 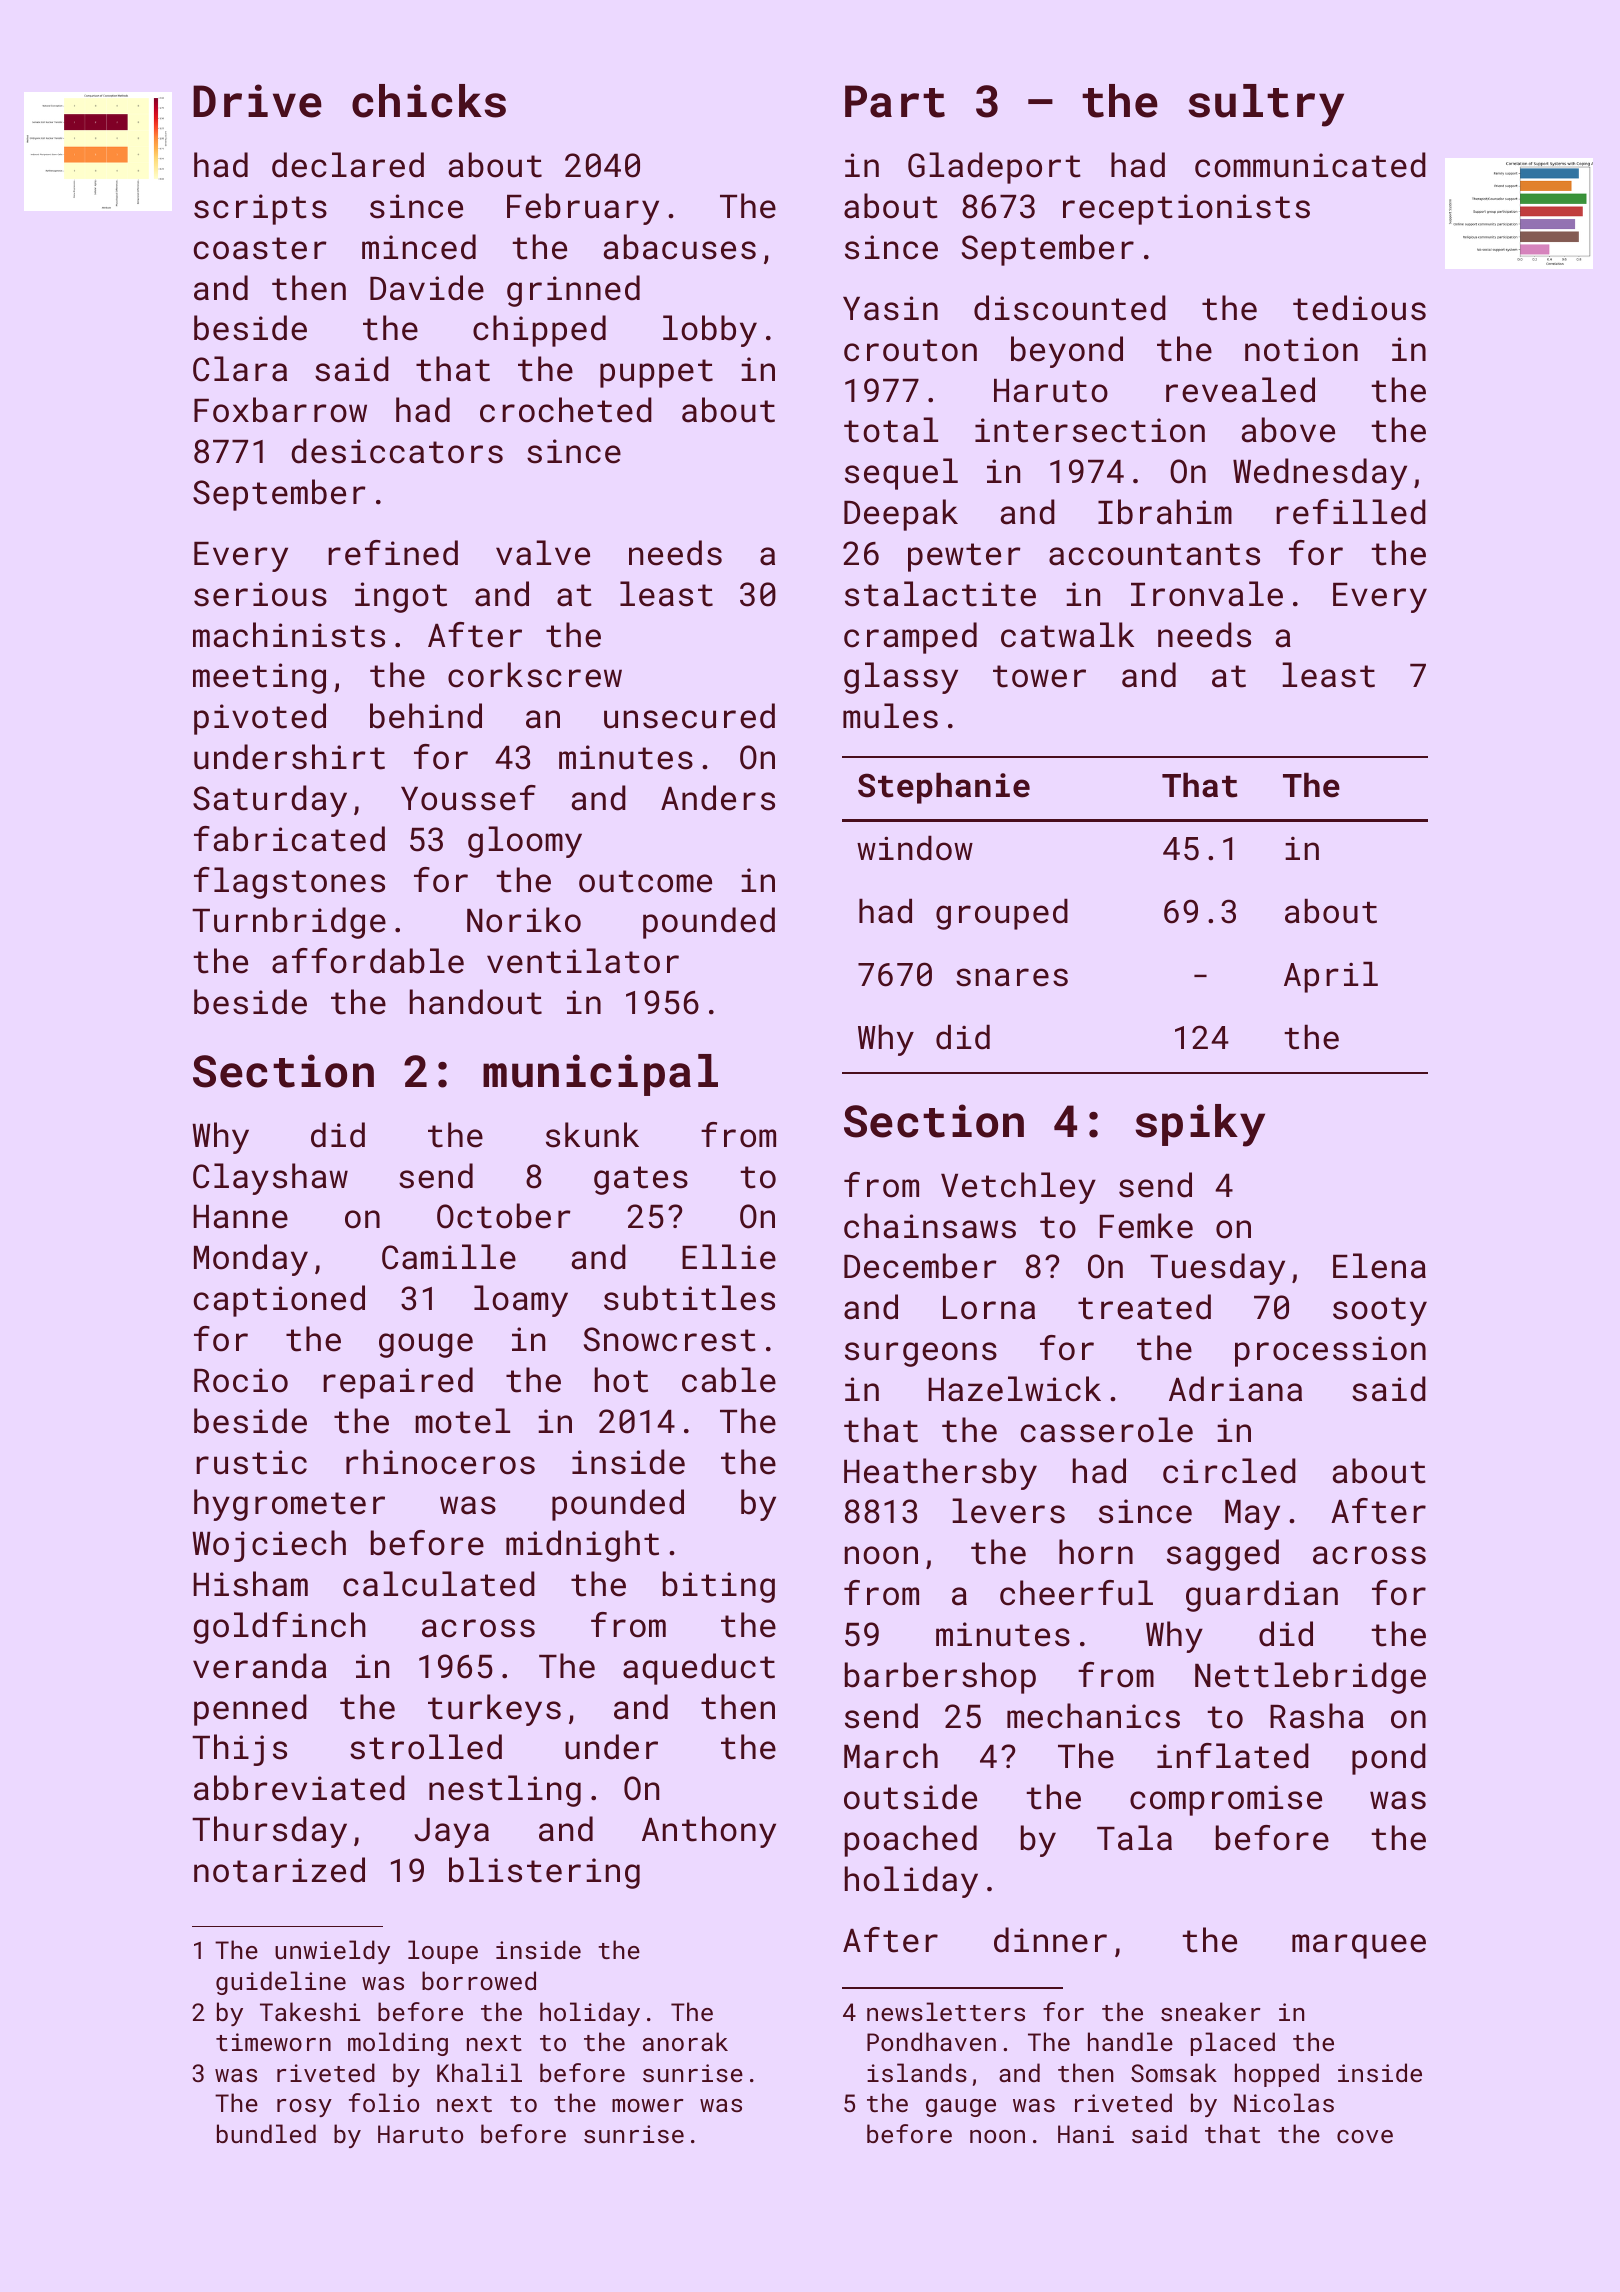 What do you see at coordinates (699, 1669) in the document?
I see `aqueduct` at bounding box center [699, 1669].
